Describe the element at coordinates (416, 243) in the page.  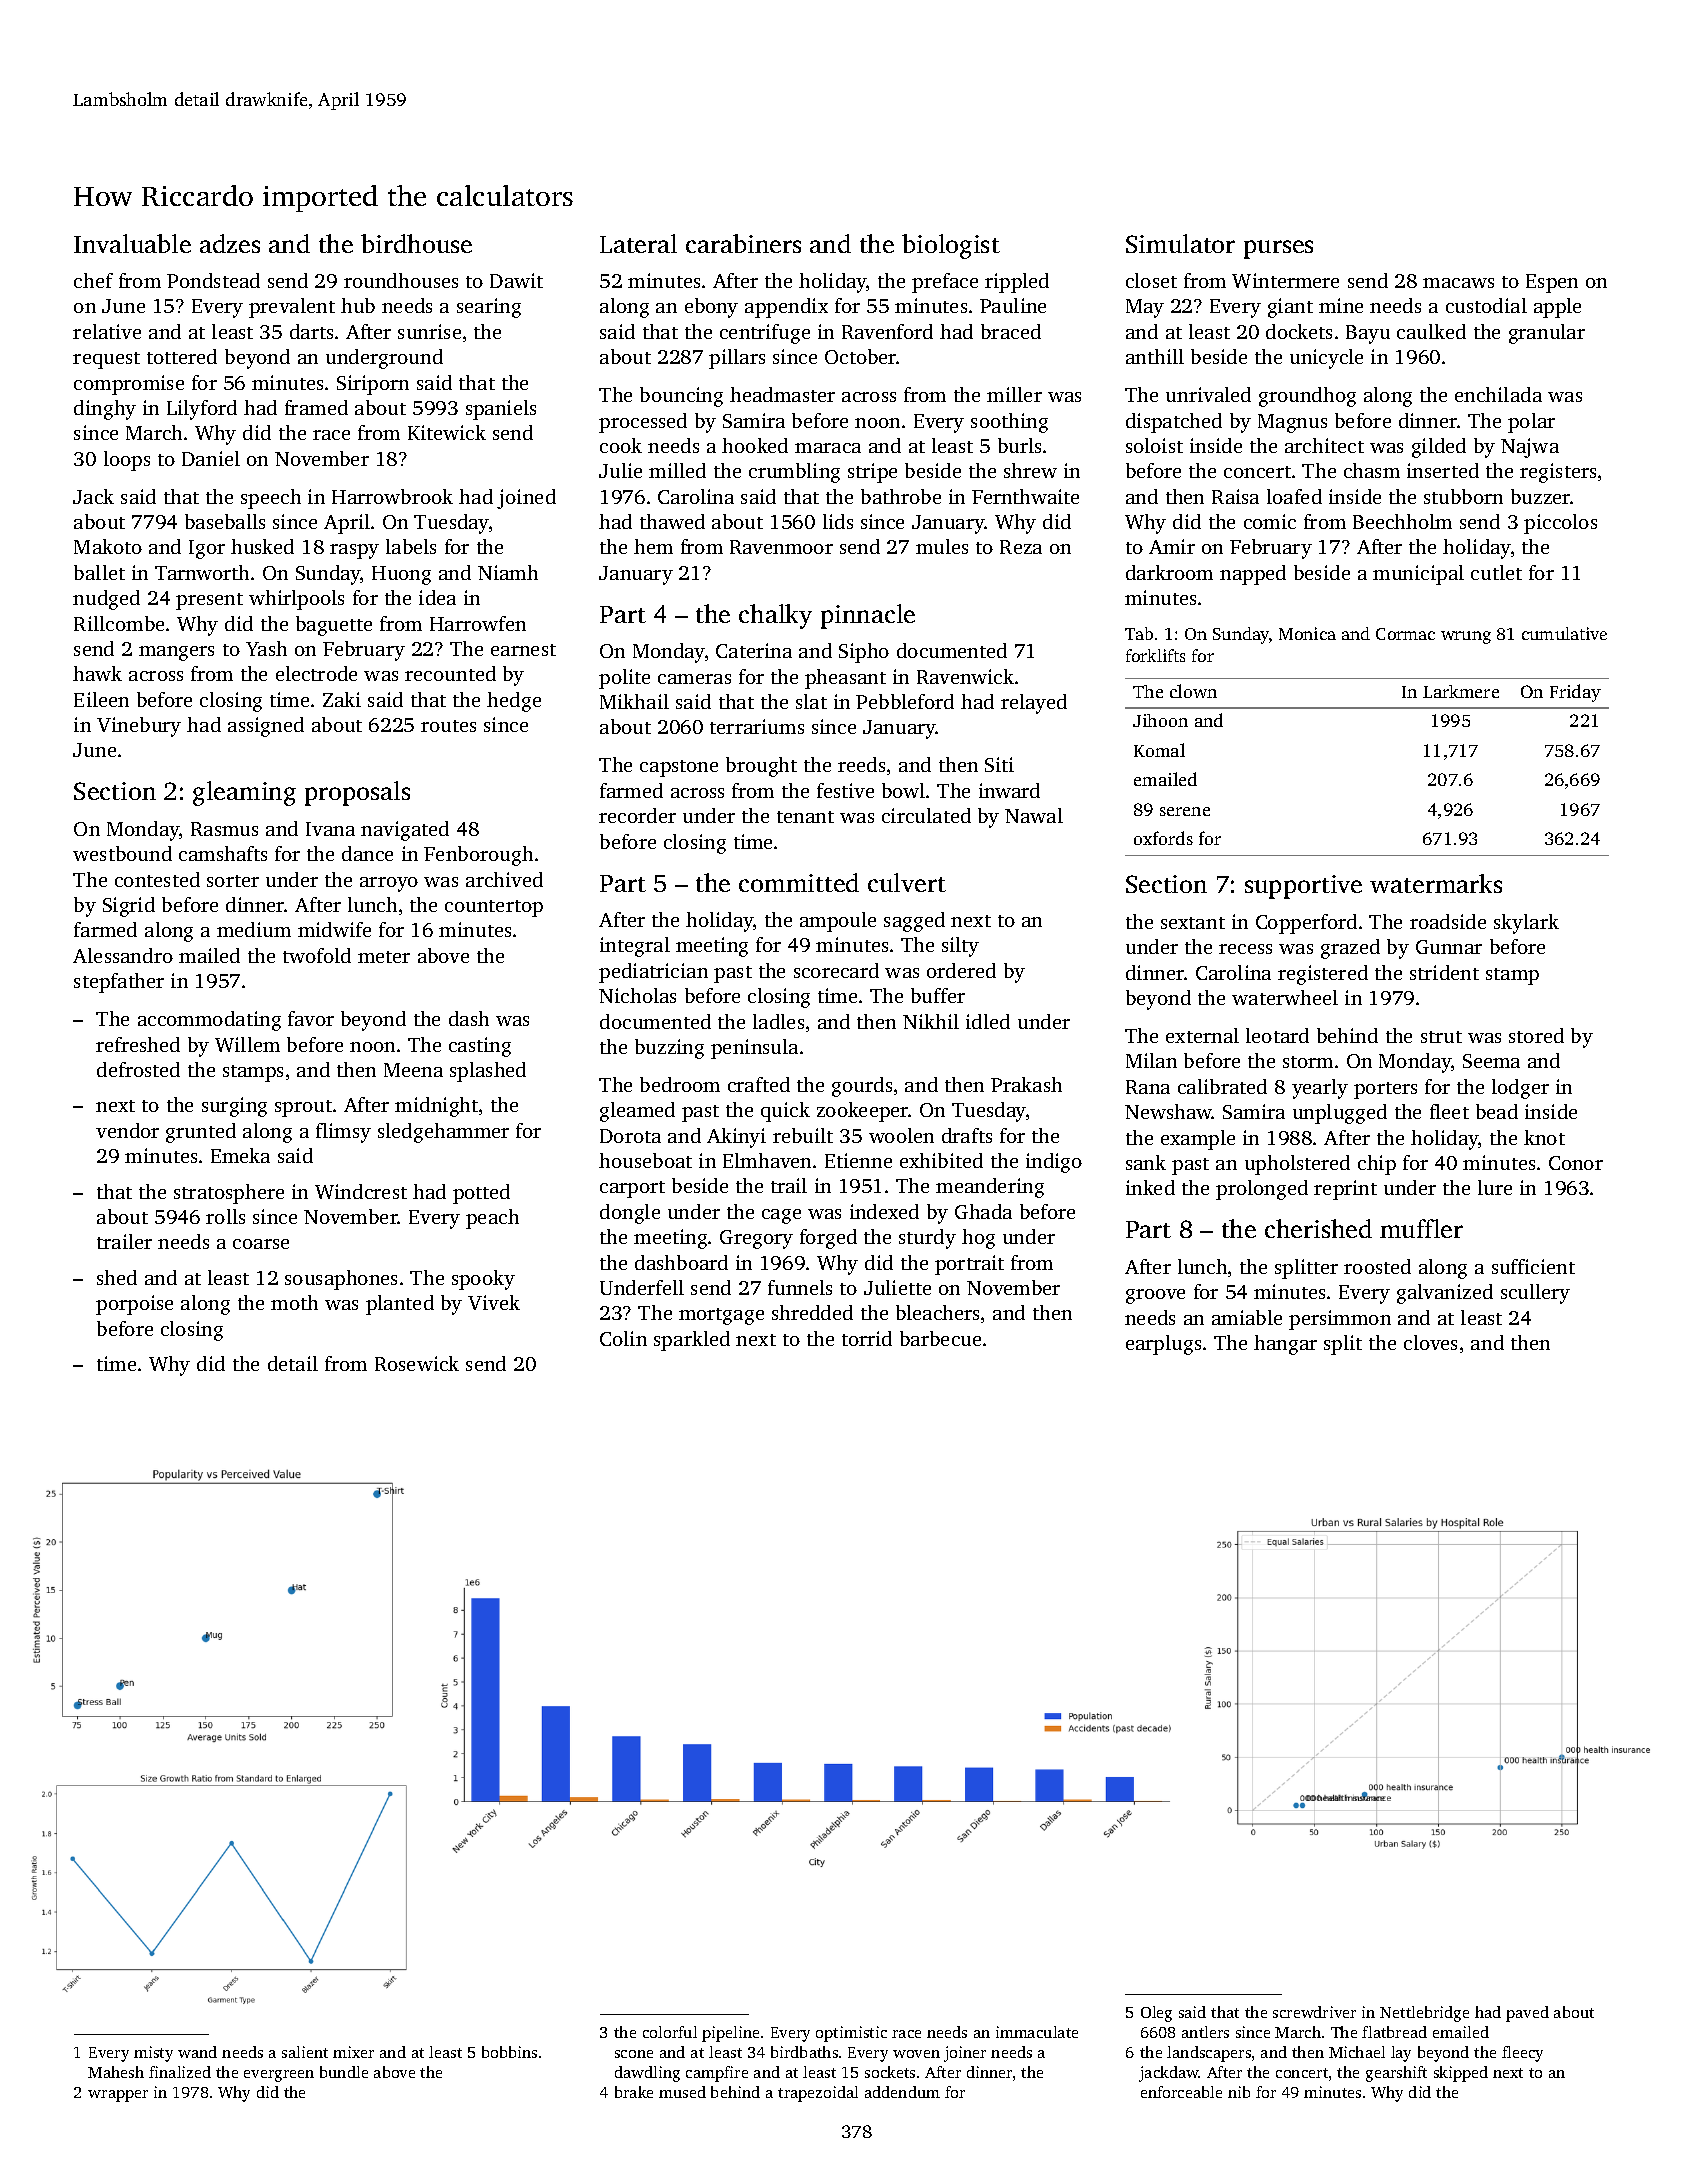
I see `birdhouse` at that location.
